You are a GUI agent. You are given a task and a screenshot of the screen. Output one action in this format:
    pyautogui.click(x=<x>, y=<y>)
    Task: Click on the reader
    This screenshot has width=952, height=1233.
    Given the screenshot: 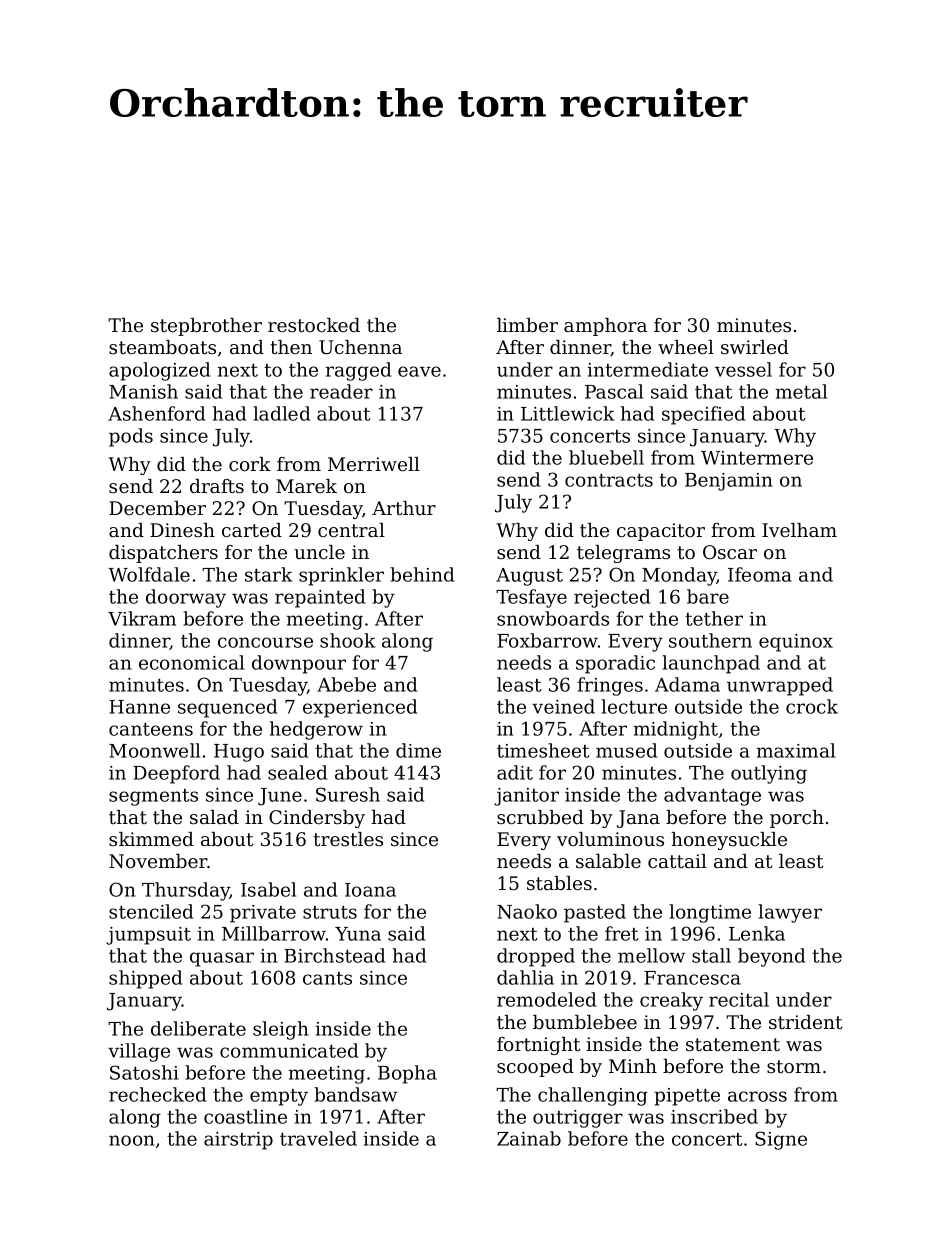 What is the action you would take?
    pyautogui.click(x=341, y=391)
